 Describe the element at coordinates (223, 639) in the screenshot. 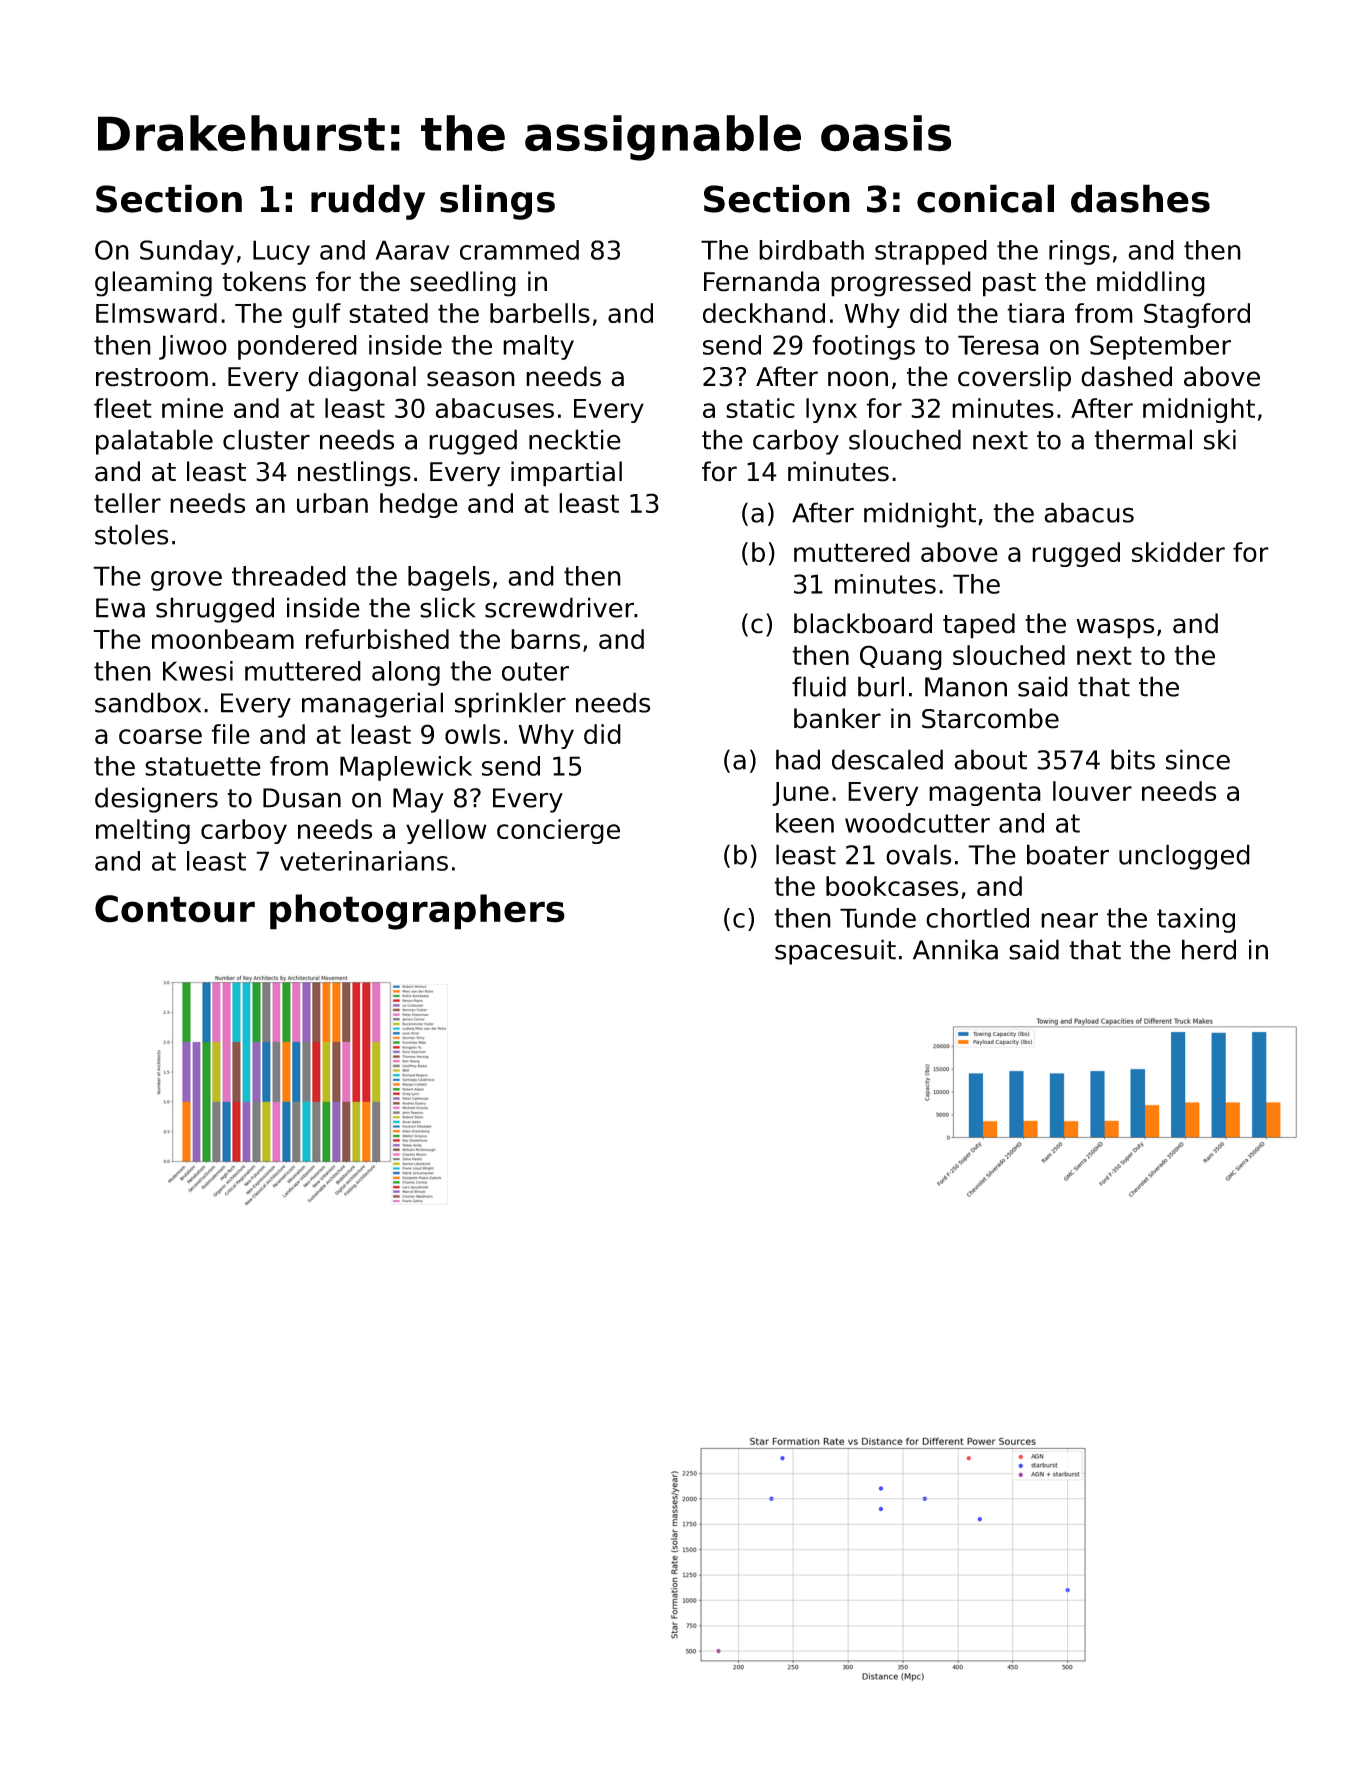

I see `moonbeam` at that location.
